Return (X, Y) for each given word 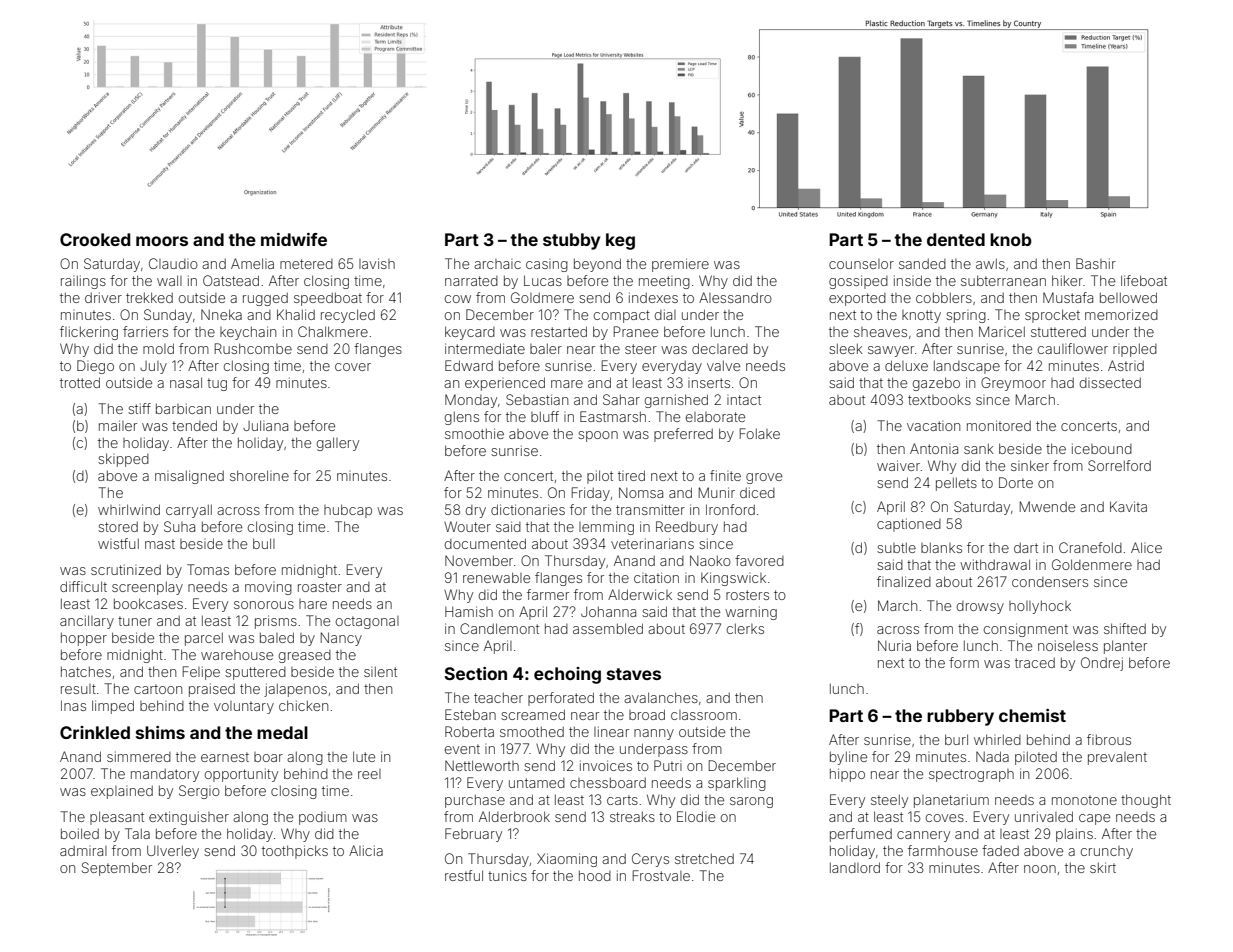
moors (162, 241)
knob (1011, 239)
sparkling (737, 784)
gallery (338, 444)
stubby (571, 241)
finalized (904, 581)
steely (889, 801)
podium (323, 818)
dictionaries (528, 509)
